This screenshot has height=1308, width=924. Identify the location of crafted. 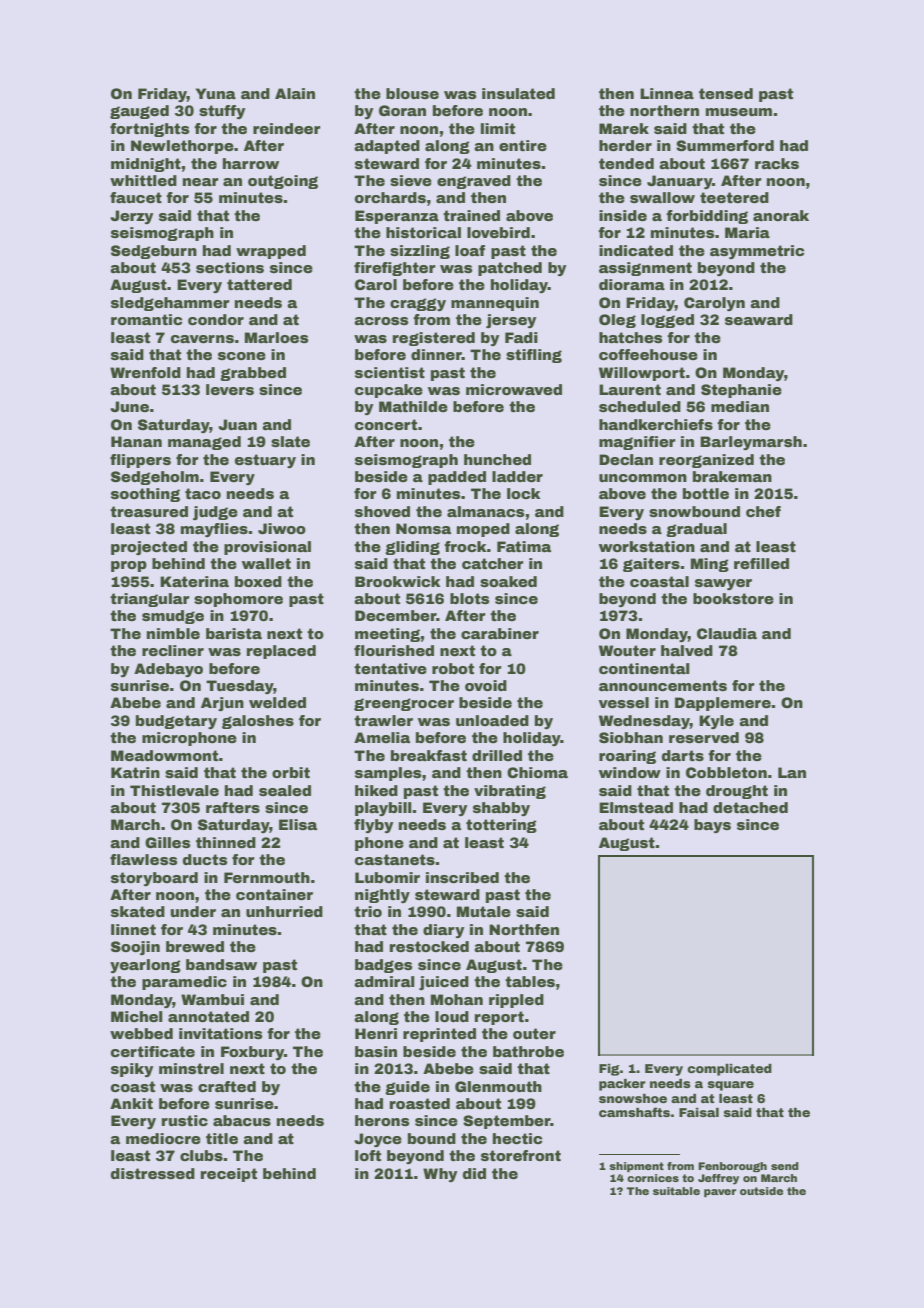
(227, 1086).
